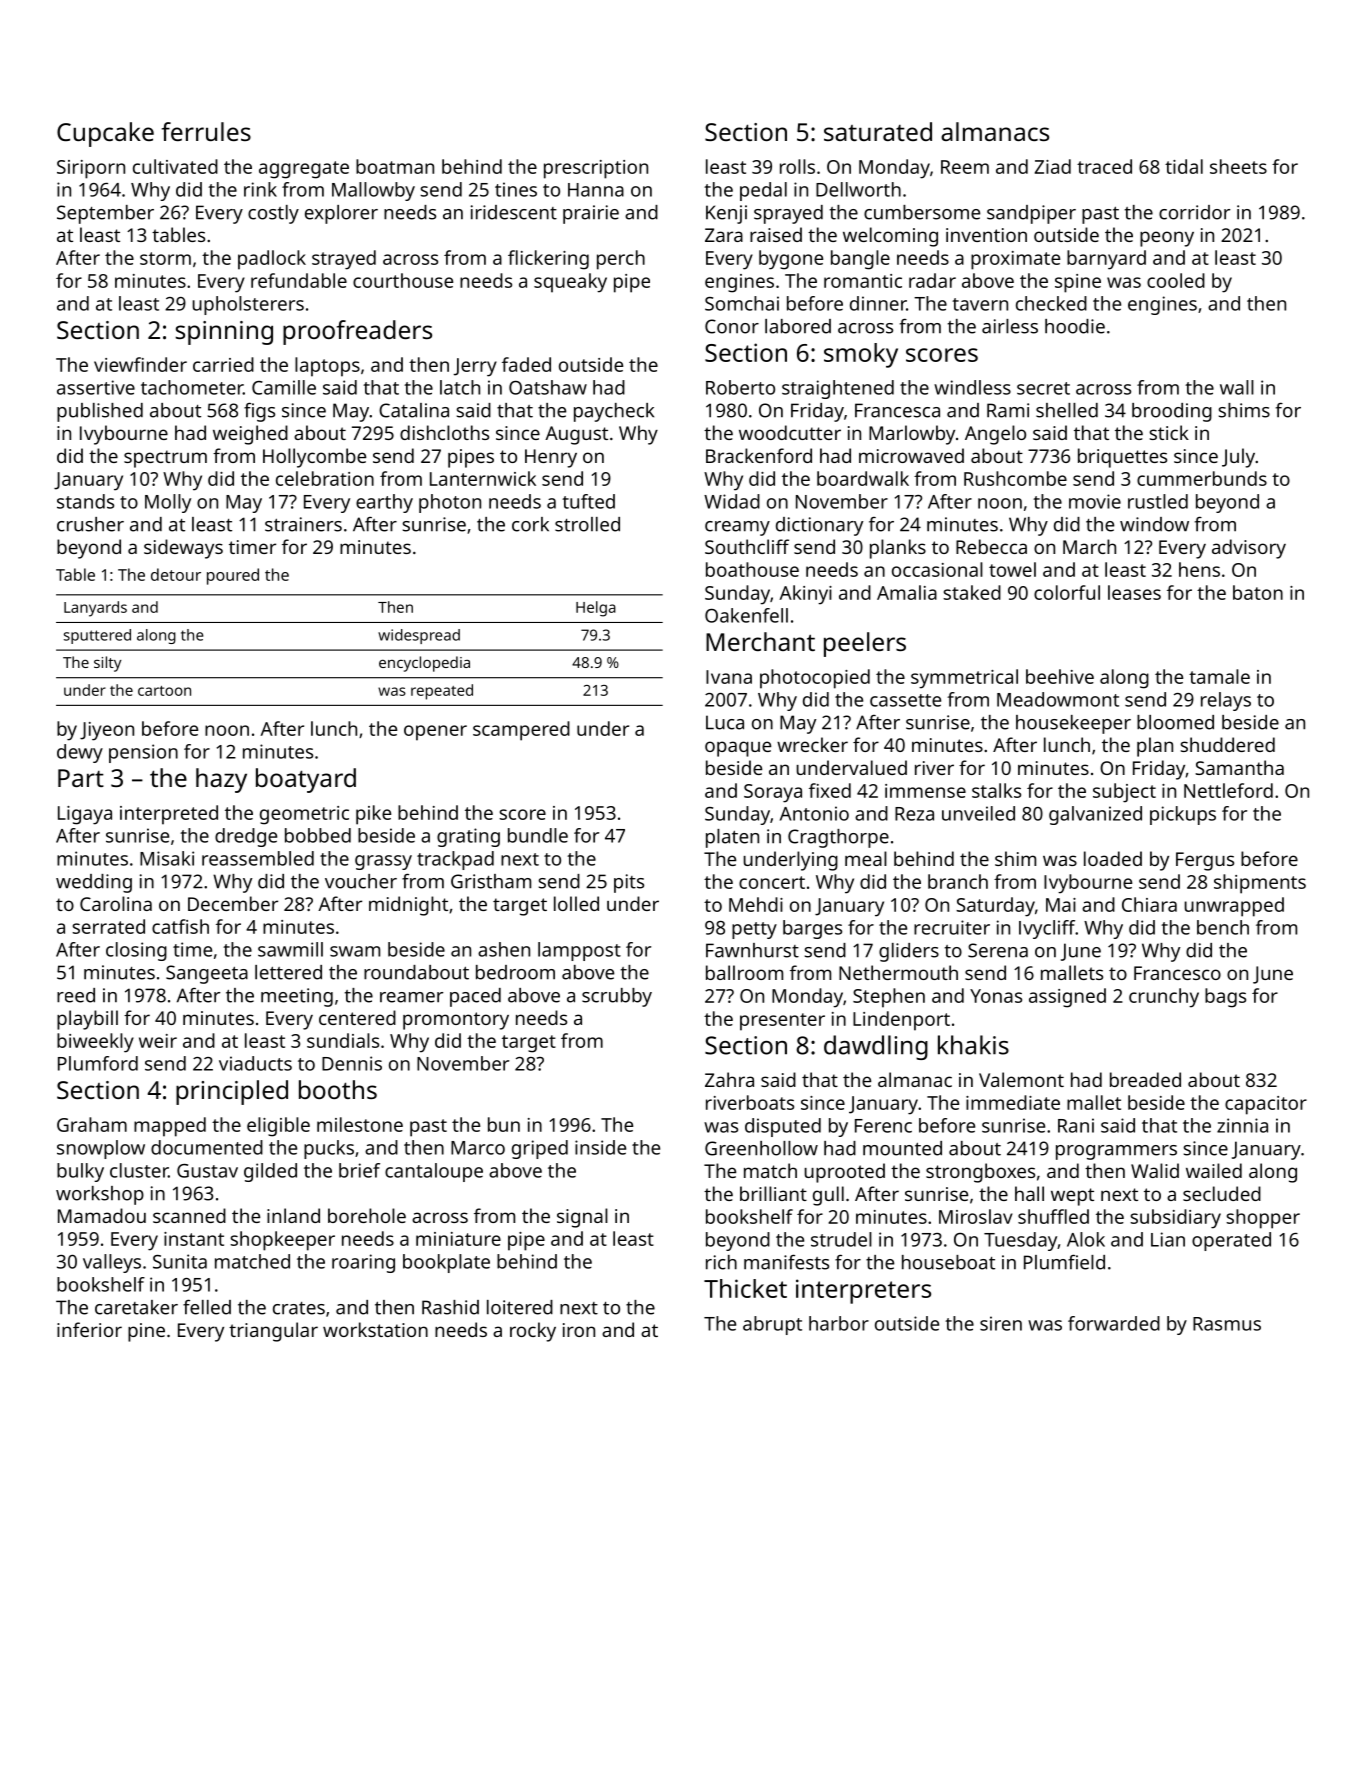 This page has width=1367, height=1770. Describe the element at coordinates (373, 191) in the page. I see `Mallowby` at that location.
